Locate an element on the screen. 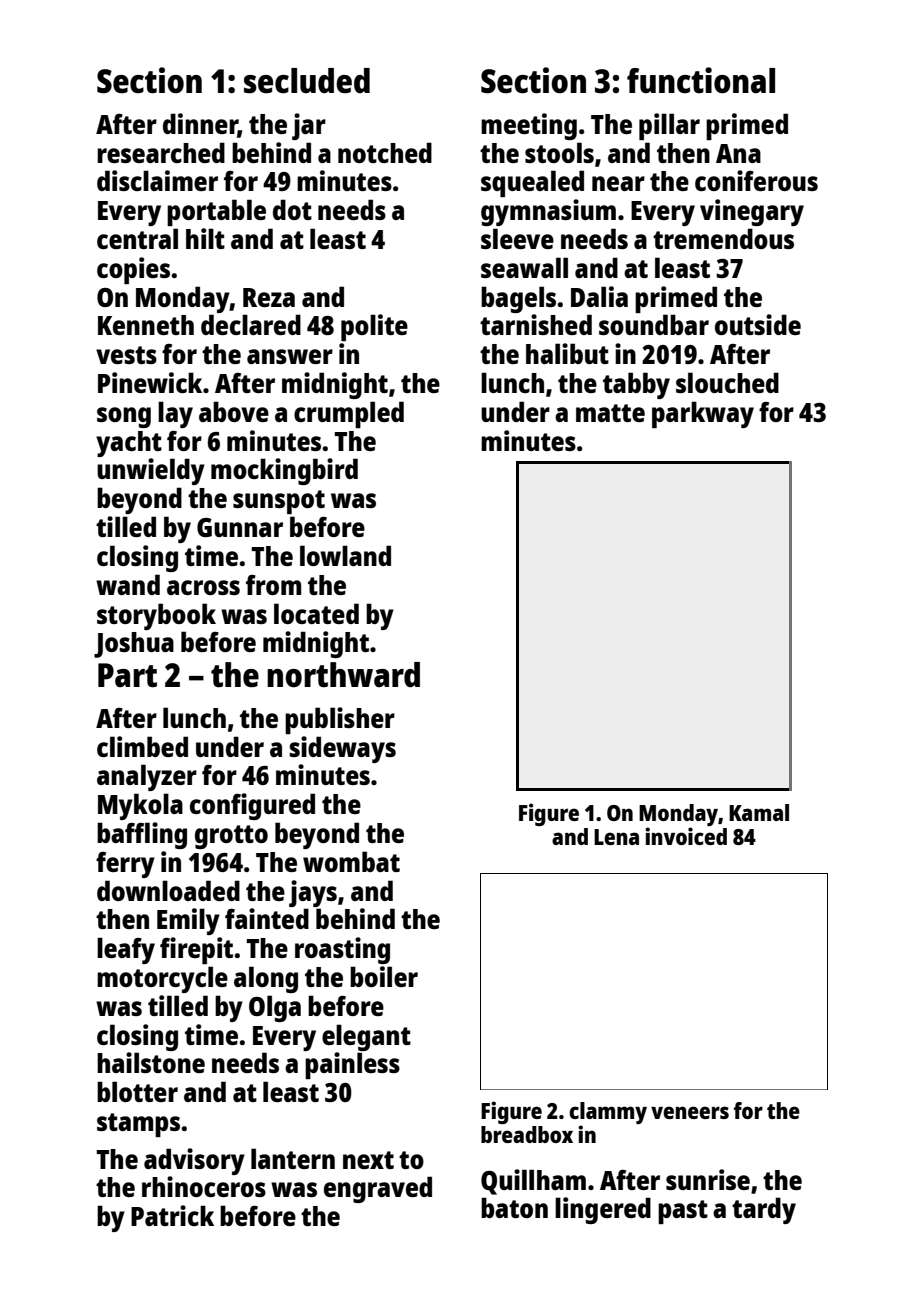 This screenshot has height=1311, width=924. coniferous is located at coordinates (756, 180).
